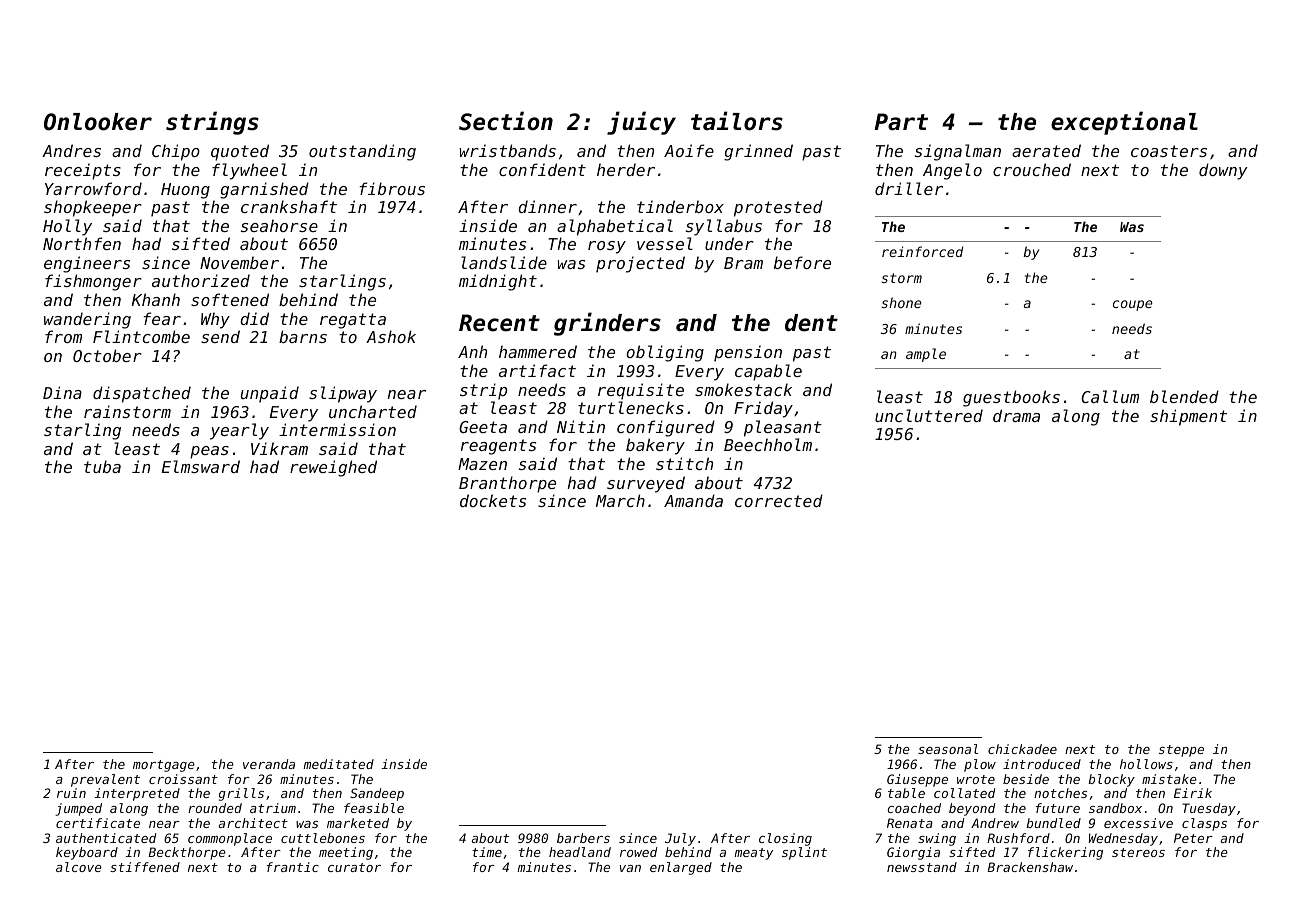 The height and width of the screenshot is (924, 1308). I want to click on Beechholm, so click(768, 444).
